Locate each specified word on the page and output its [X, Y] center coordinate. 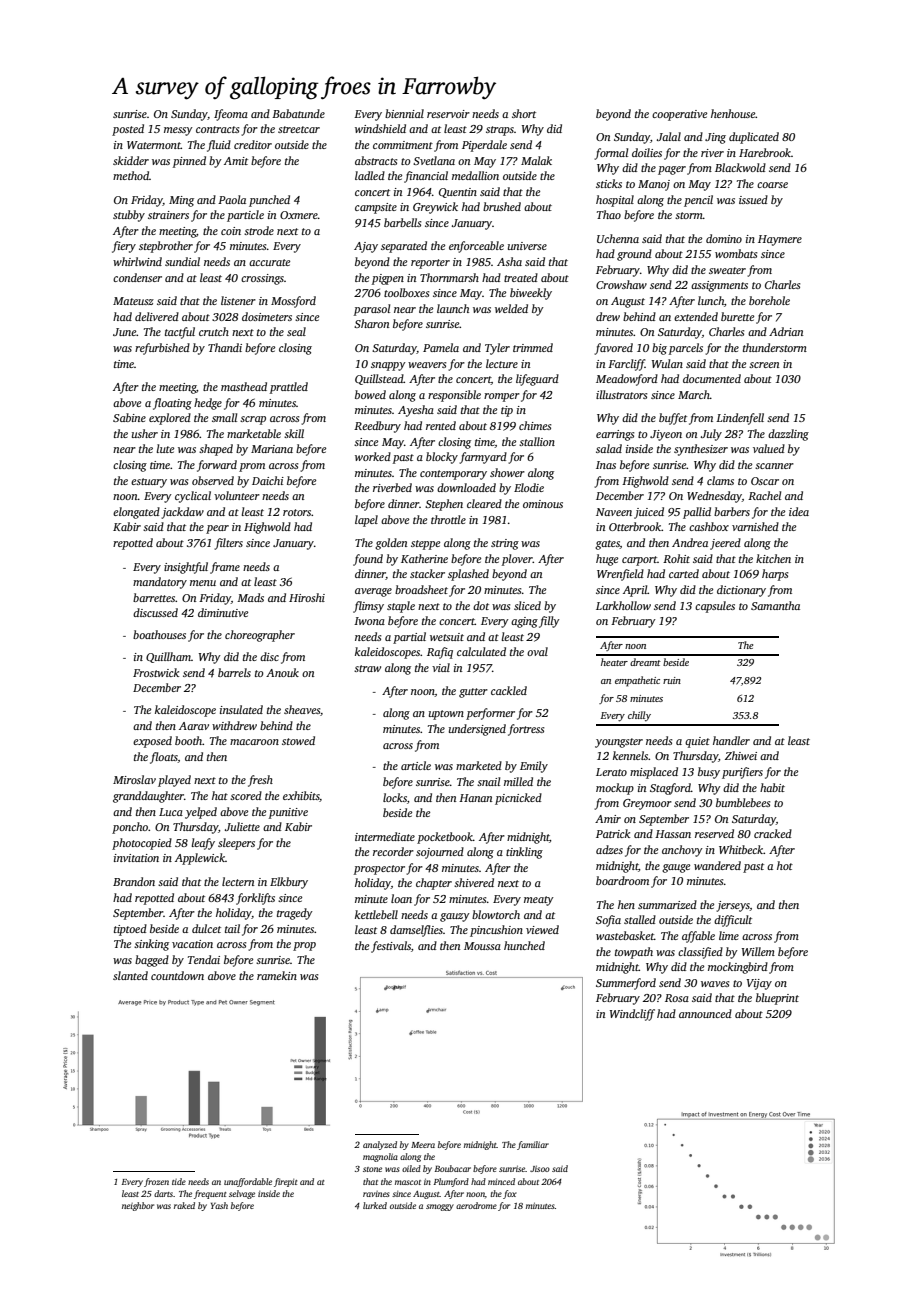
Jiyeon [666, 435]
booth [188, 740]
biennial [404, 113]
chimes [535, 425]
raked [184, 1205]
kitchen [773, 558]
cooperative [679, 115]
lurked [375, 1205]
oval [537, 651]
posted [128, 130]
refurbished [162, 349]
